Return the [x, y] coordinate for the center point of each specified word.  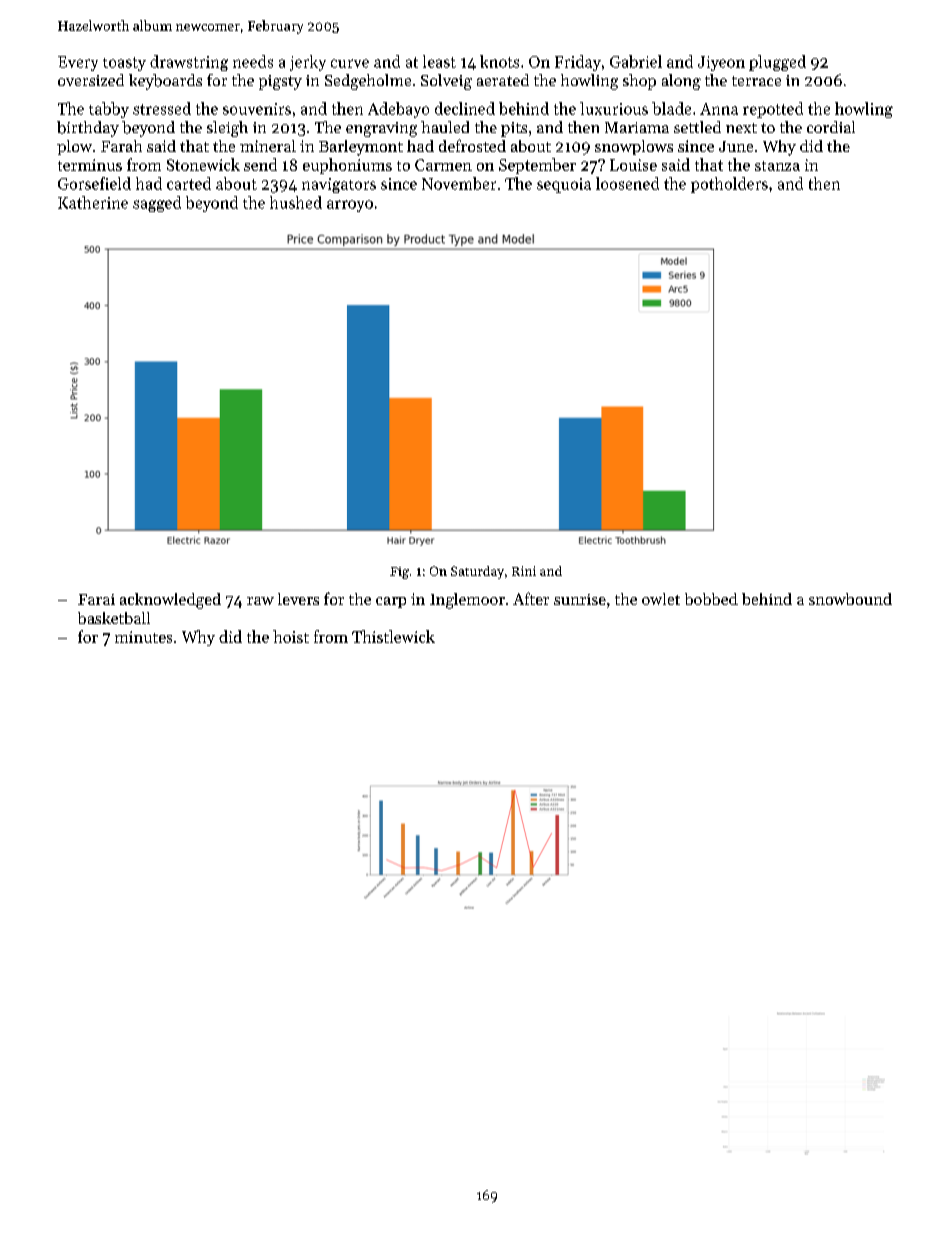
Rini [524, 571]
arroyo [350, 206]
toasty [124, 64]
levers [298, 599]
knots [499, 61]
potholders [729, 185]
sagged [157, 204]
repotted [773, 110]
